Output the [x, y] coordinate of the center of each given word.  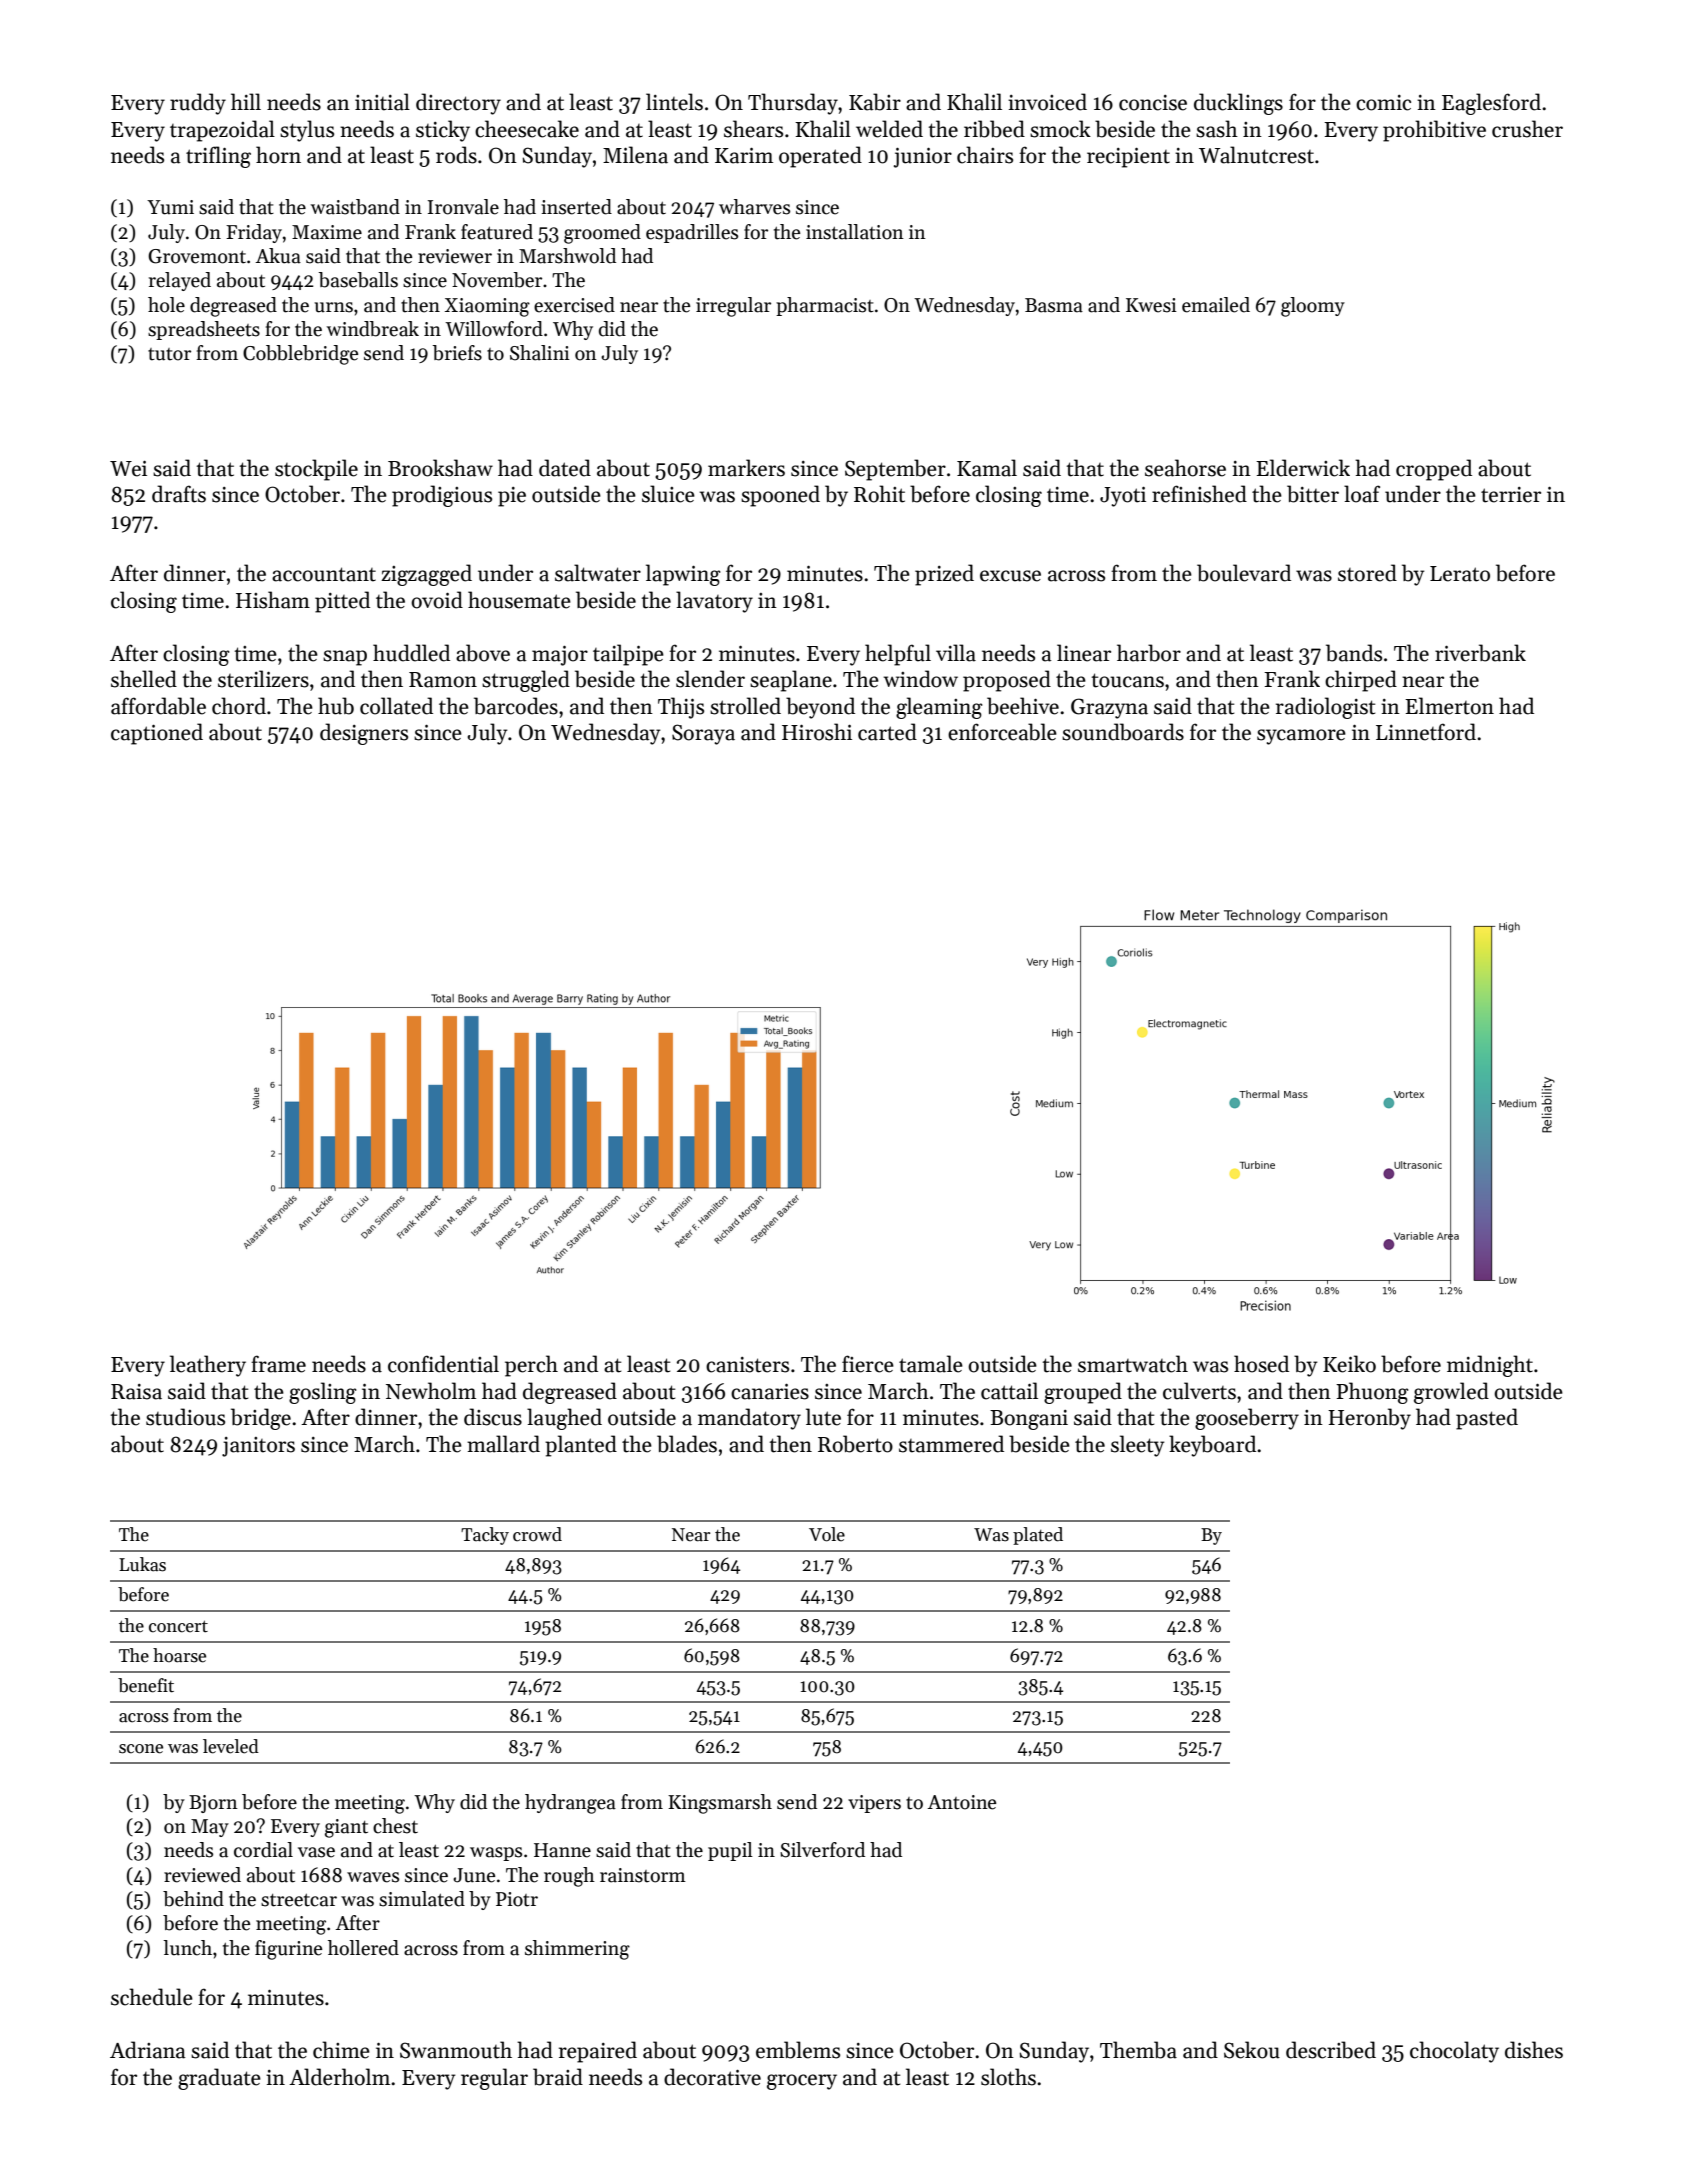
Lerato [1460, 574]
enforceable [1002, 732]
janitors [258, 1447]
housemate [519, 600]
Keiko [1349, 1364]
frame [278, 1364]
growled [1451, 1393]
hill [246, 101]
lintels [674, 102]
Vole [827, 1534]
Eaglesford [1491, 104]
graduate [219, 2079]
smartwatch [1133, 1364]
